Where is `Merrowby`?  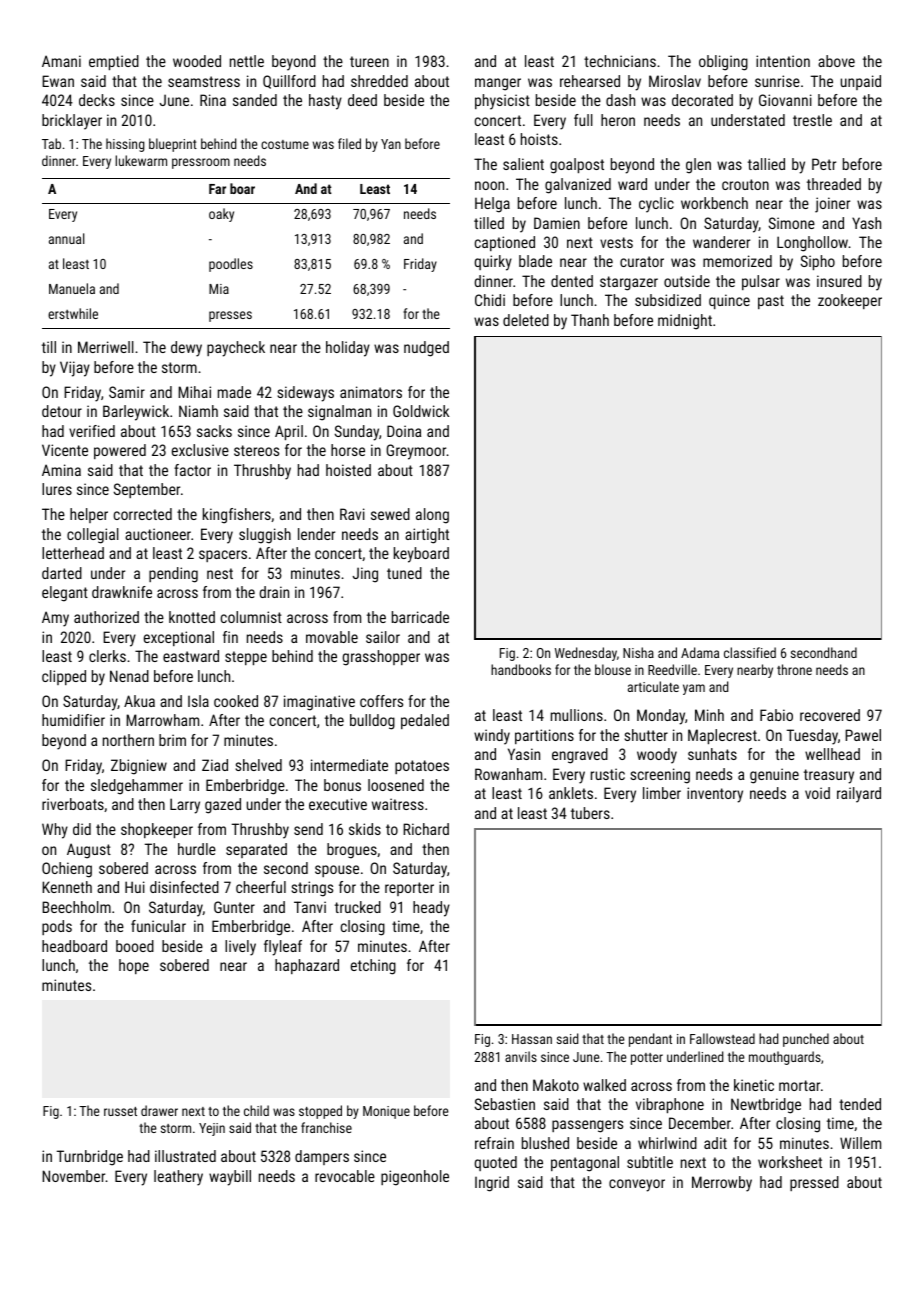 Merrowby is located at coordinates (722, 1184).
